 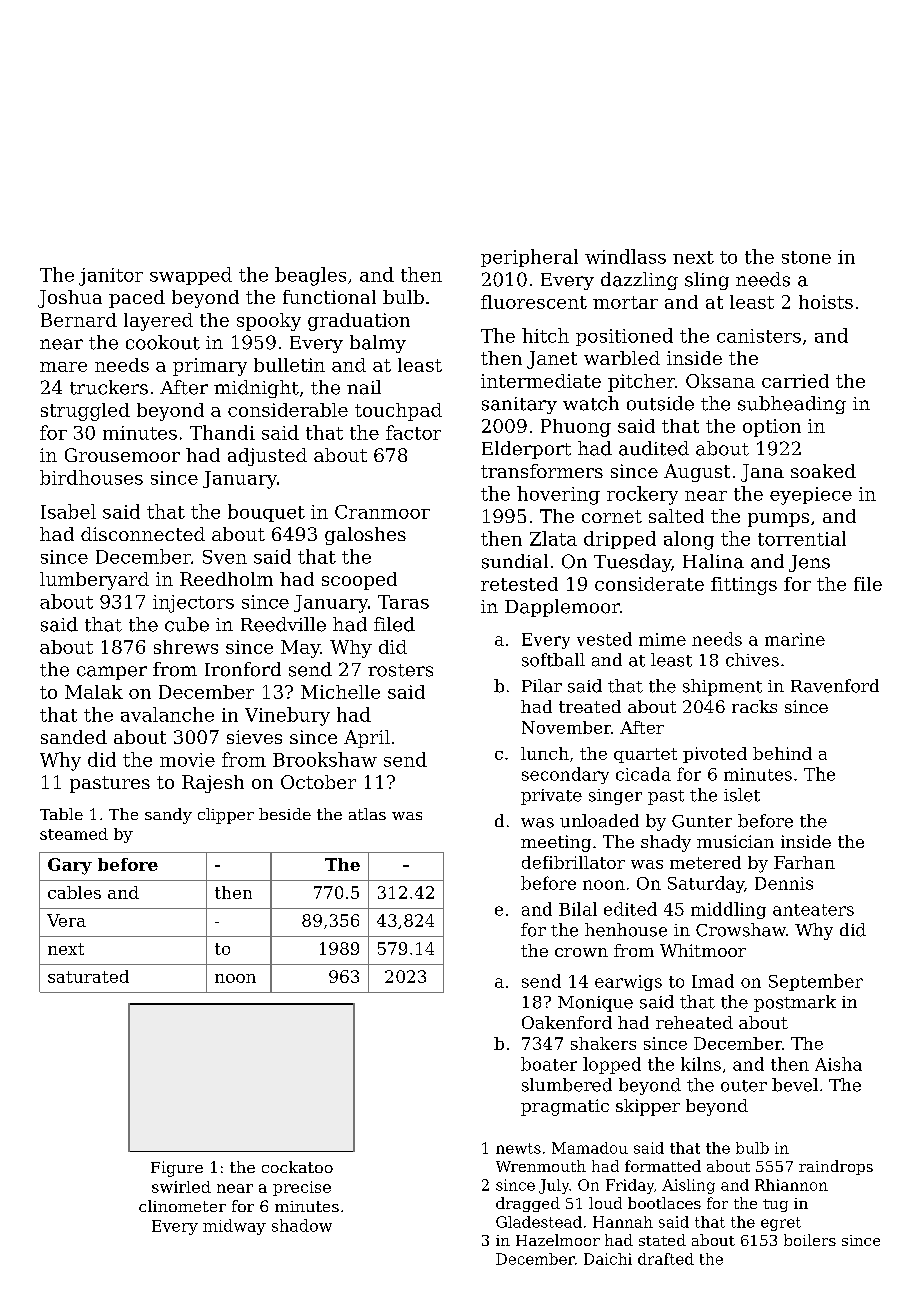 What do you see at coordinates (608, 1259) in the screenshot?
I see `Daichi` at bounding box center [608, 1259].
